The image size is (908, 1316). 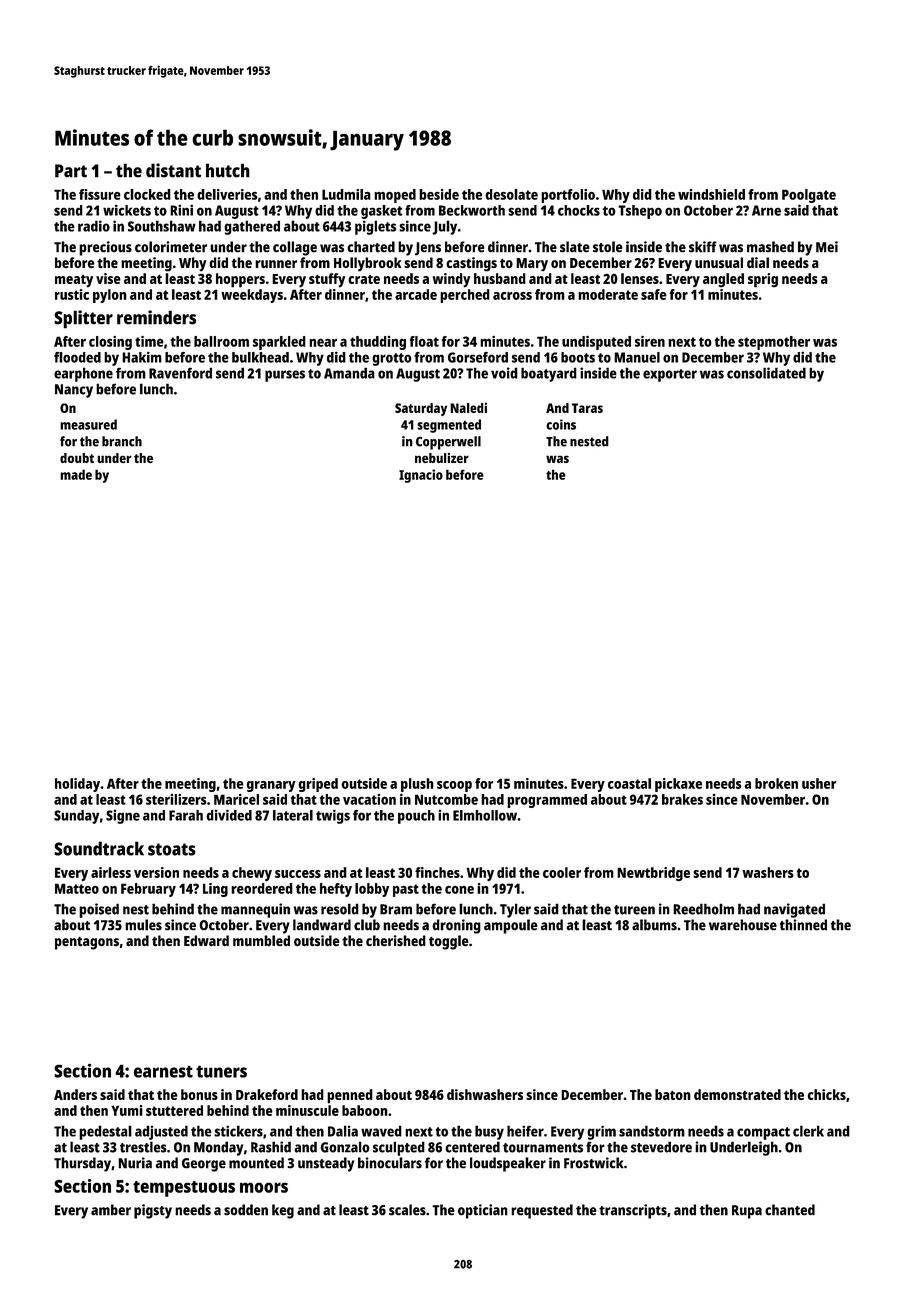 What do you see at coordinates (794, 910) in the page?
I see `navigated` at bounding box center [794, 910].
